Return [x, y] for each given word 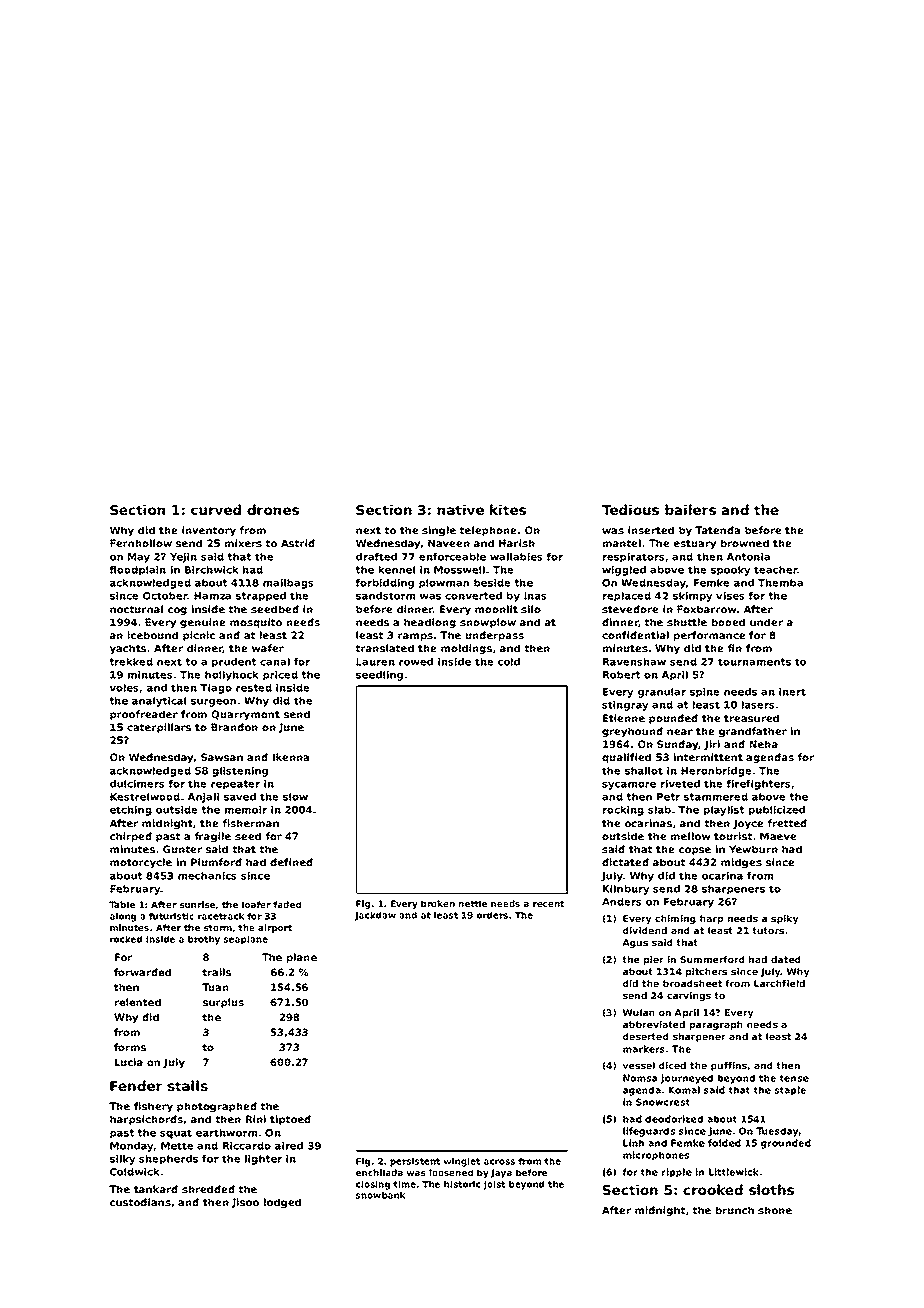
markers [644, 1049]
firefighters [758, 785]
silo [531, 609]
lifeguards [649, 1132]
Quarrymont [245, 715]
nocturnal [136, 609]
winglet [462, 1162]
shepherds [168, 1160]
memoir [246, 810]
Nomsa [640, 1078]
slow [295, 797]
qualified [626, 758]
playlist [724, 811]
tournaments [754, 662]
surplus [223, 1003]
